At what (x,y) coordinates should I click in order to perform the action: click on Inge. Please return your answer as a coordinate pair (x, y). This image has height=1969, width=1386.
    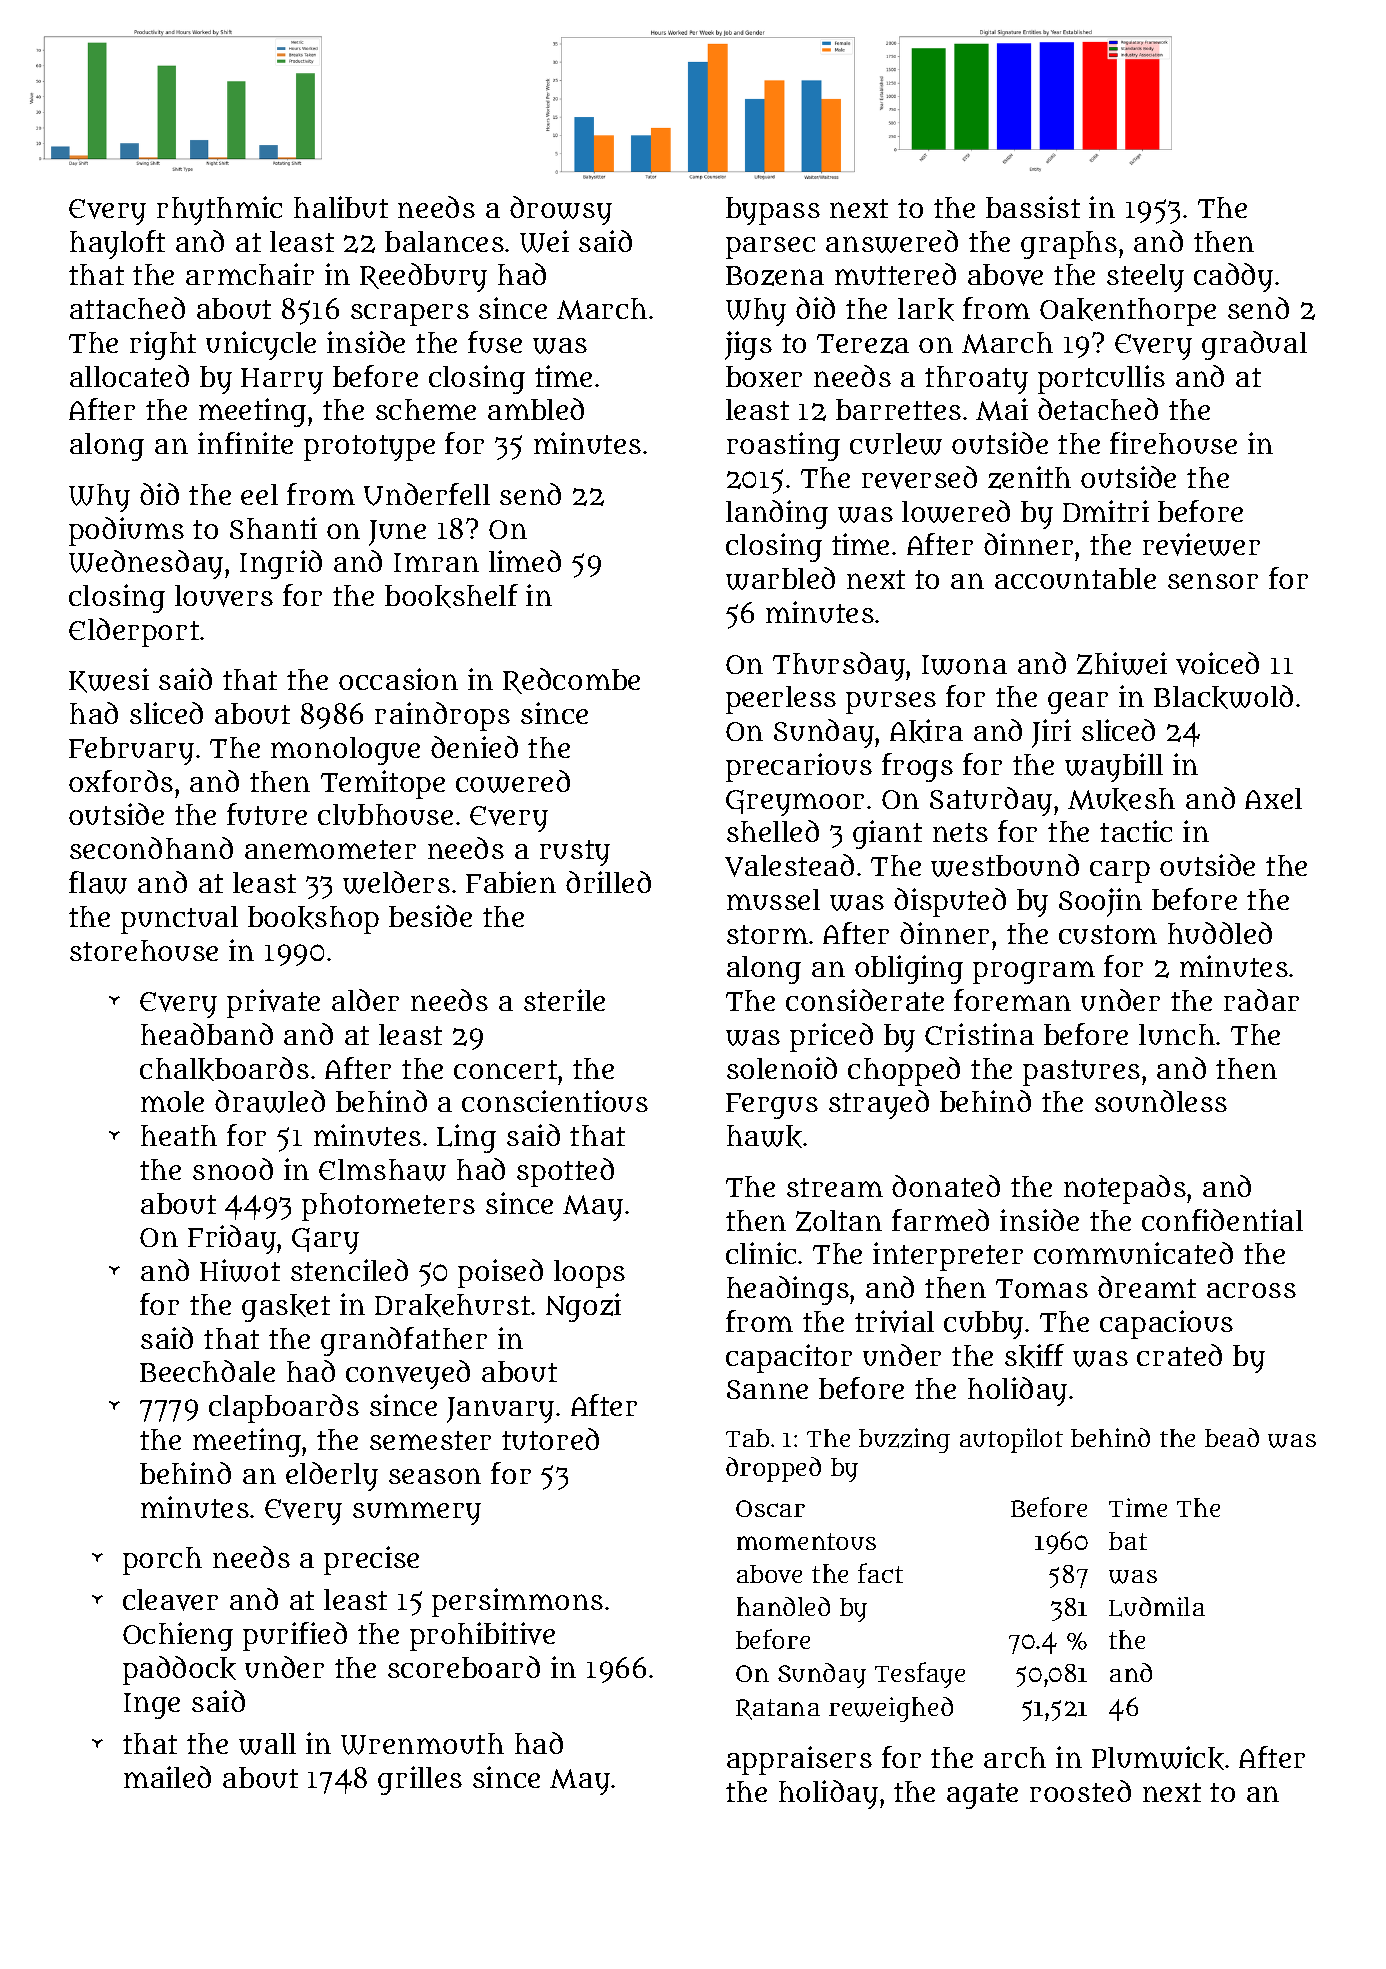
    Looking at the image, I should click on (152, 1706).
